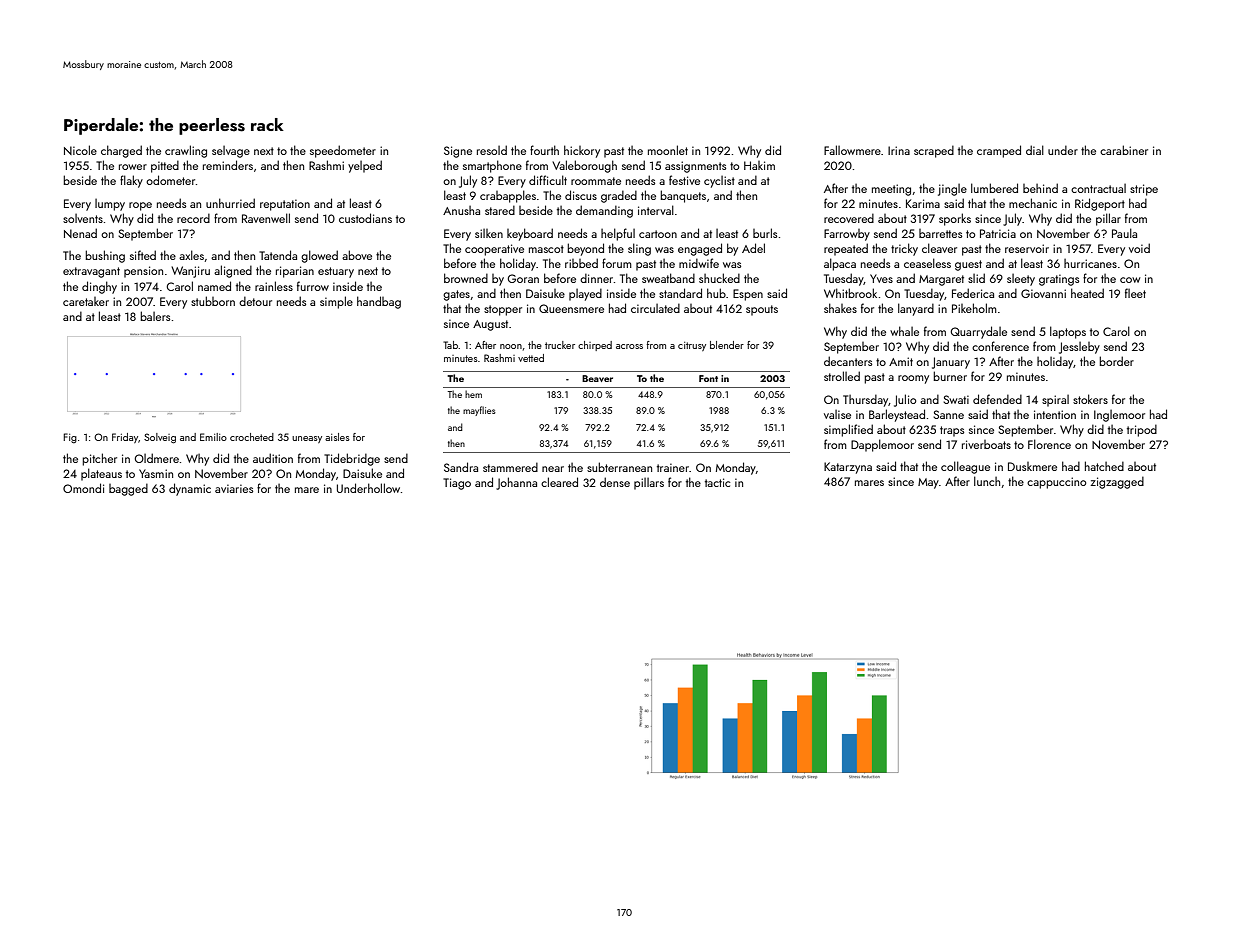 This screenshot has height=952, width=1233. I want to click on tactic, so click(717, 482).
